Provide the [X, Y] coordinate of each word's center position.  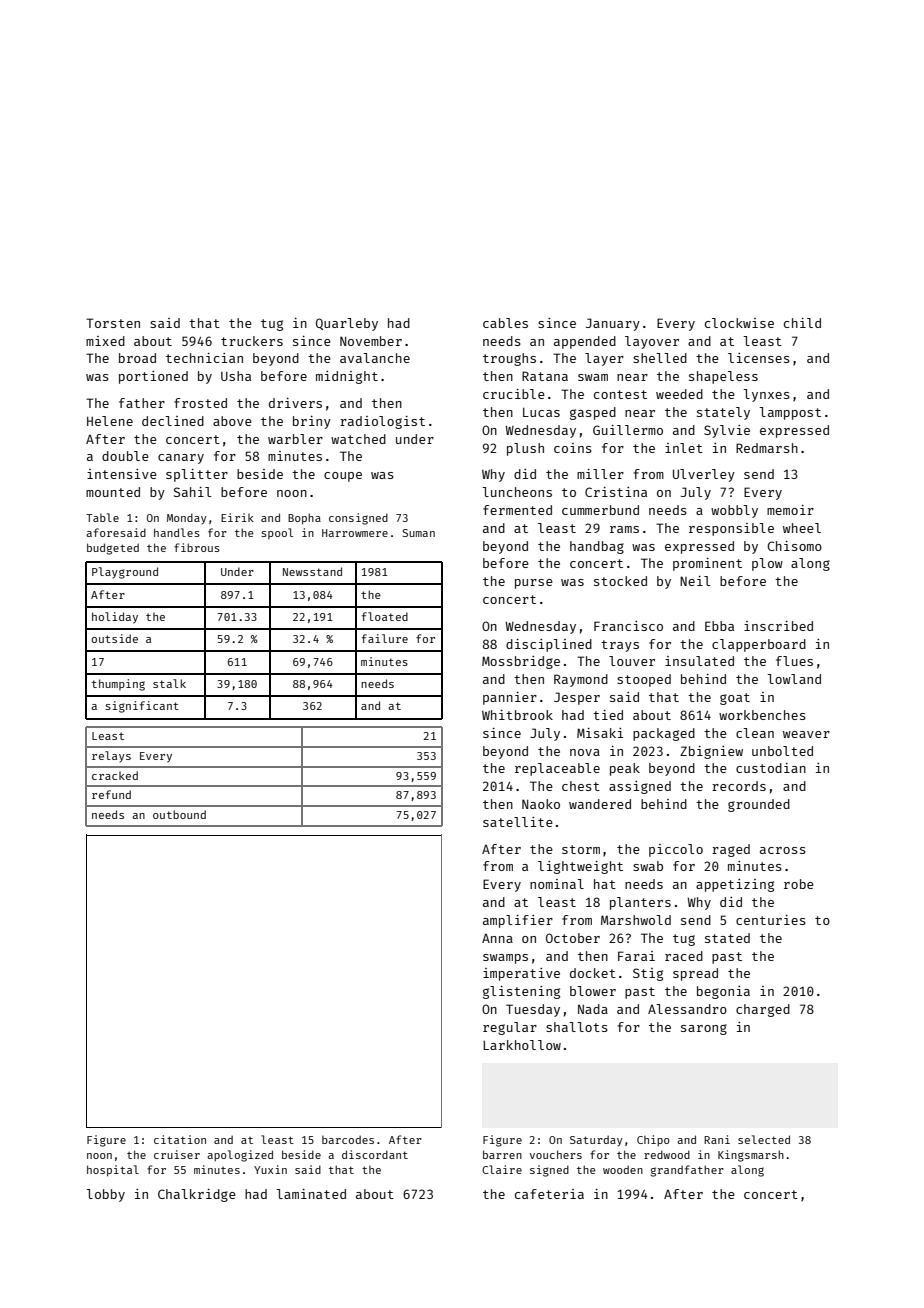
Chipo [653, 1140]
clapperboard [759, 645]
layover [652, 342]
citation [180, 1139]
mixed [105, 341]
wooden [623, 1169]
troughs [509, 359]
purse [534, 584]
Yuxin [270, 1169]
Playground [125, 573]
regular [510, 1028]
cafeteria [549, 1194]
